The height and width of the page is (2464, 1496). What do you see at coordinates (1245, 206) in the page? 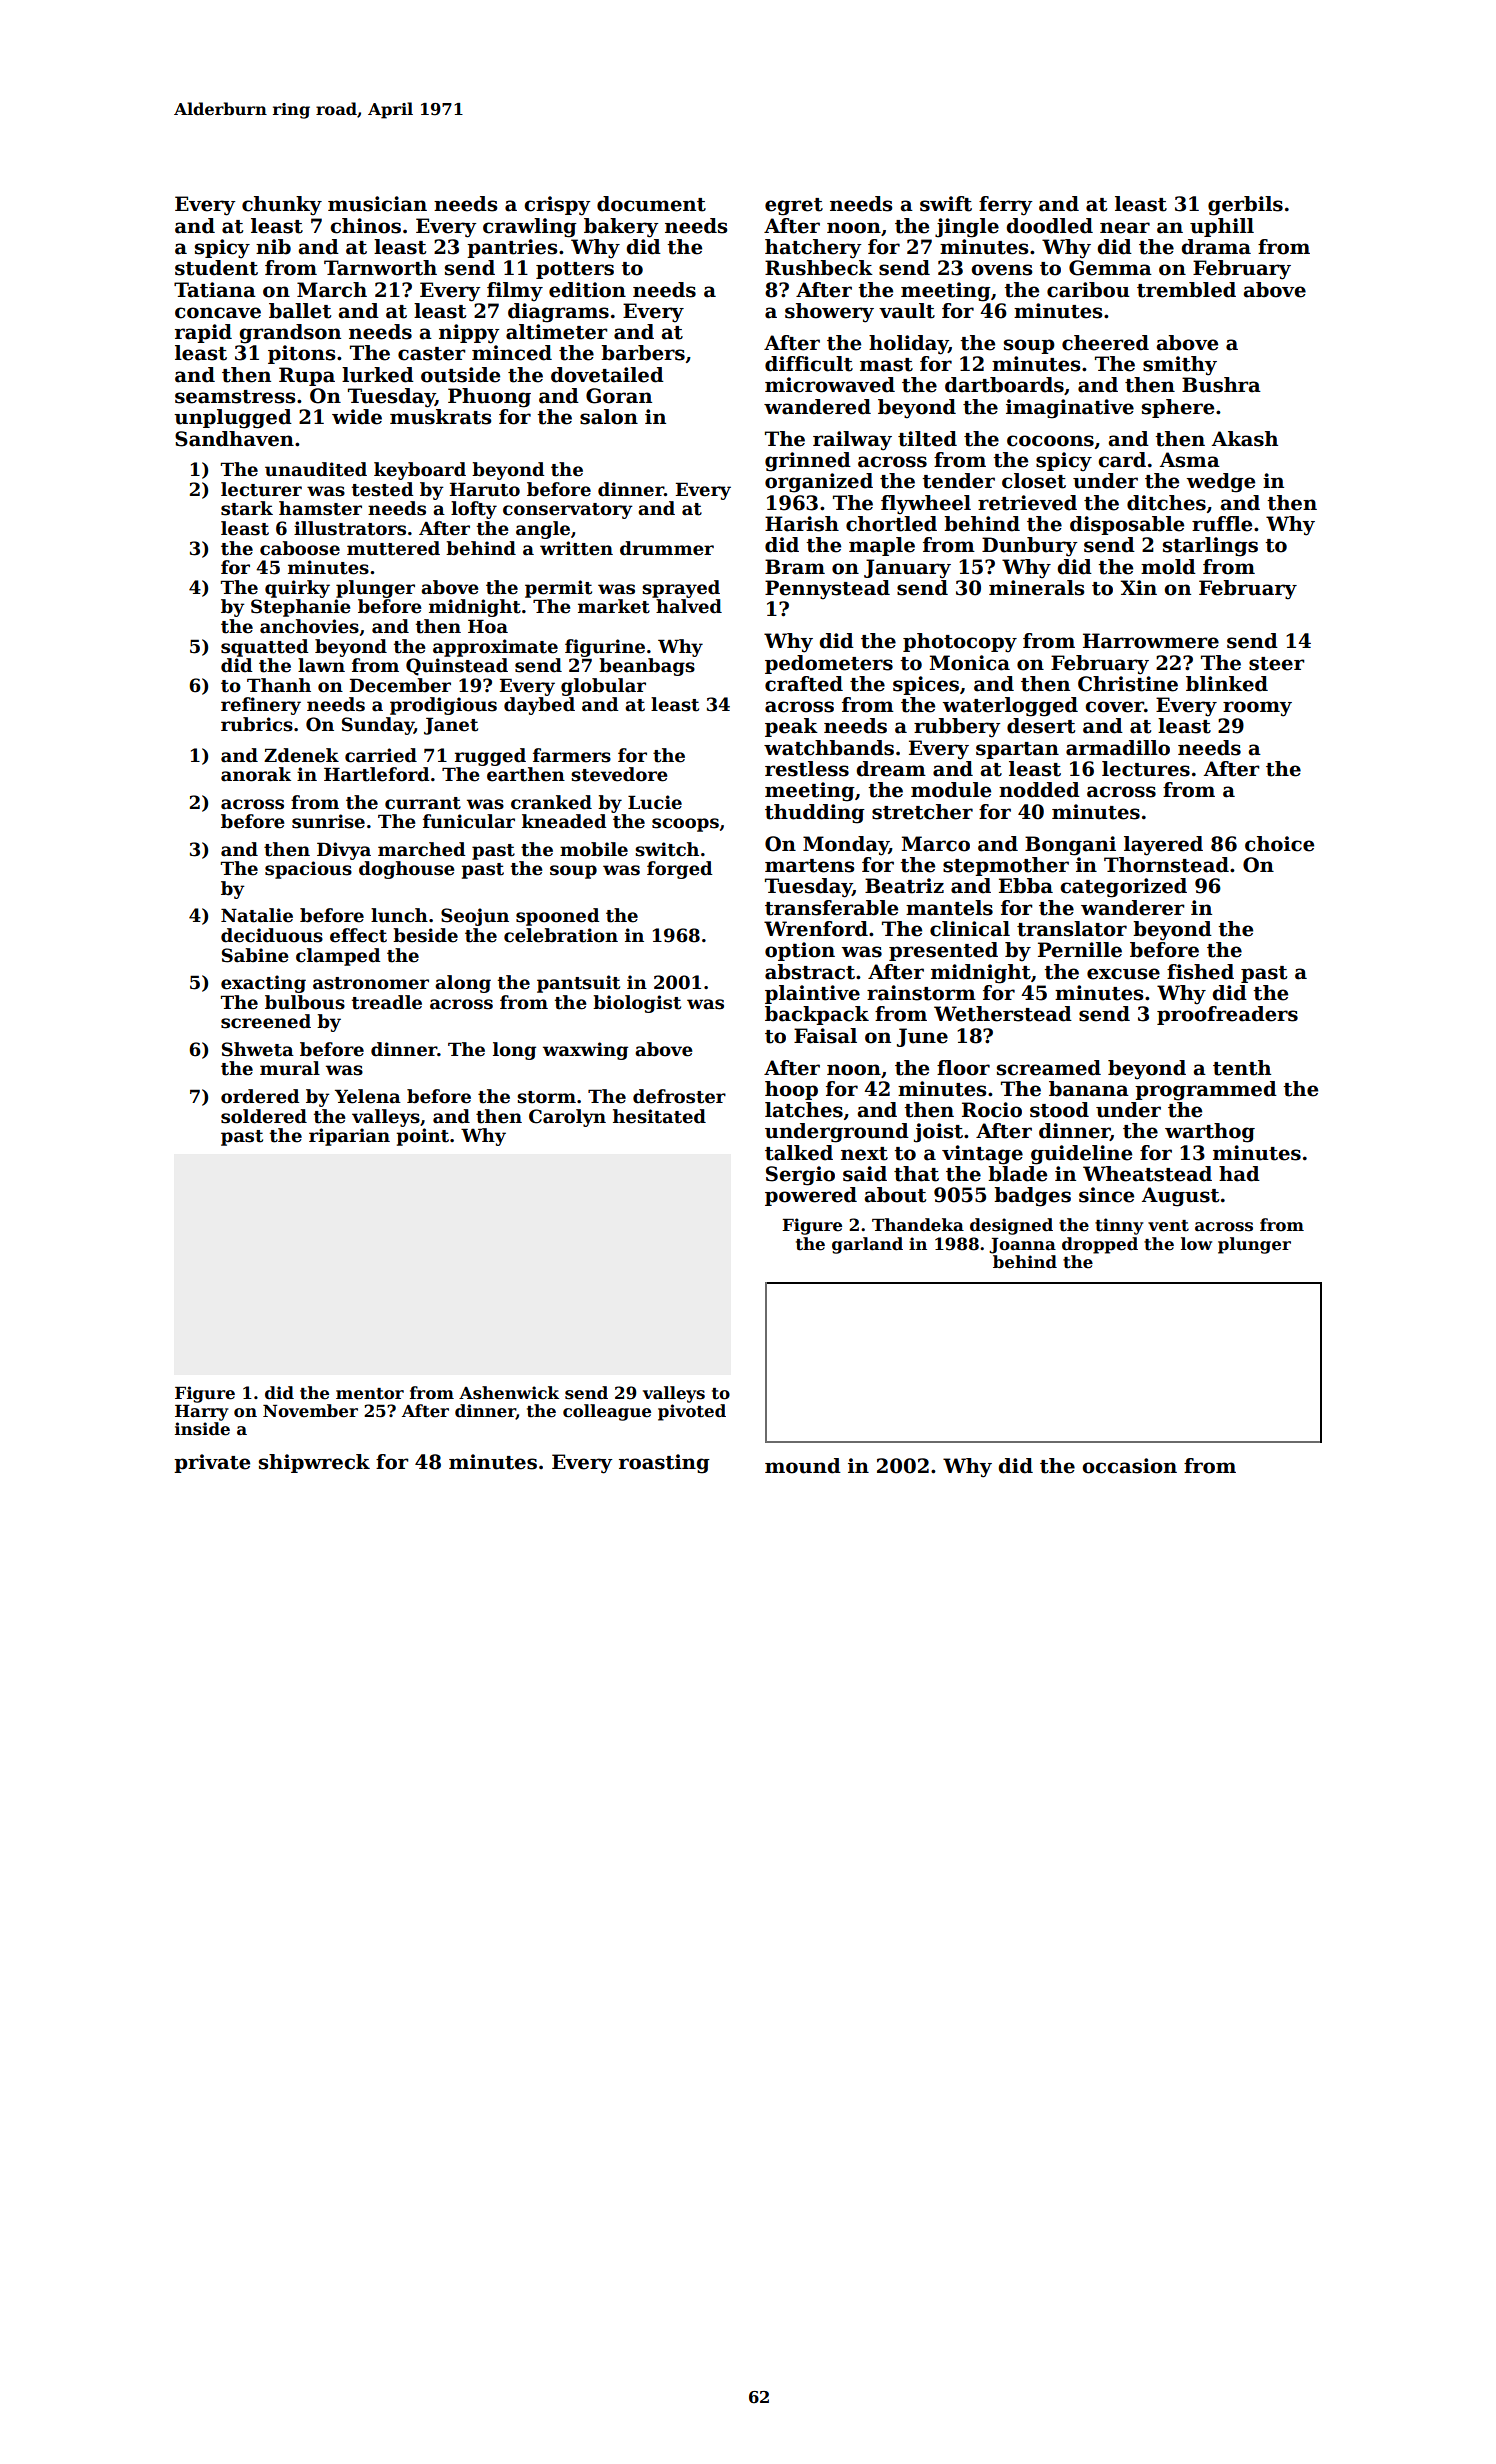
I see `gerbils` at bounding box center [1245, 206].
